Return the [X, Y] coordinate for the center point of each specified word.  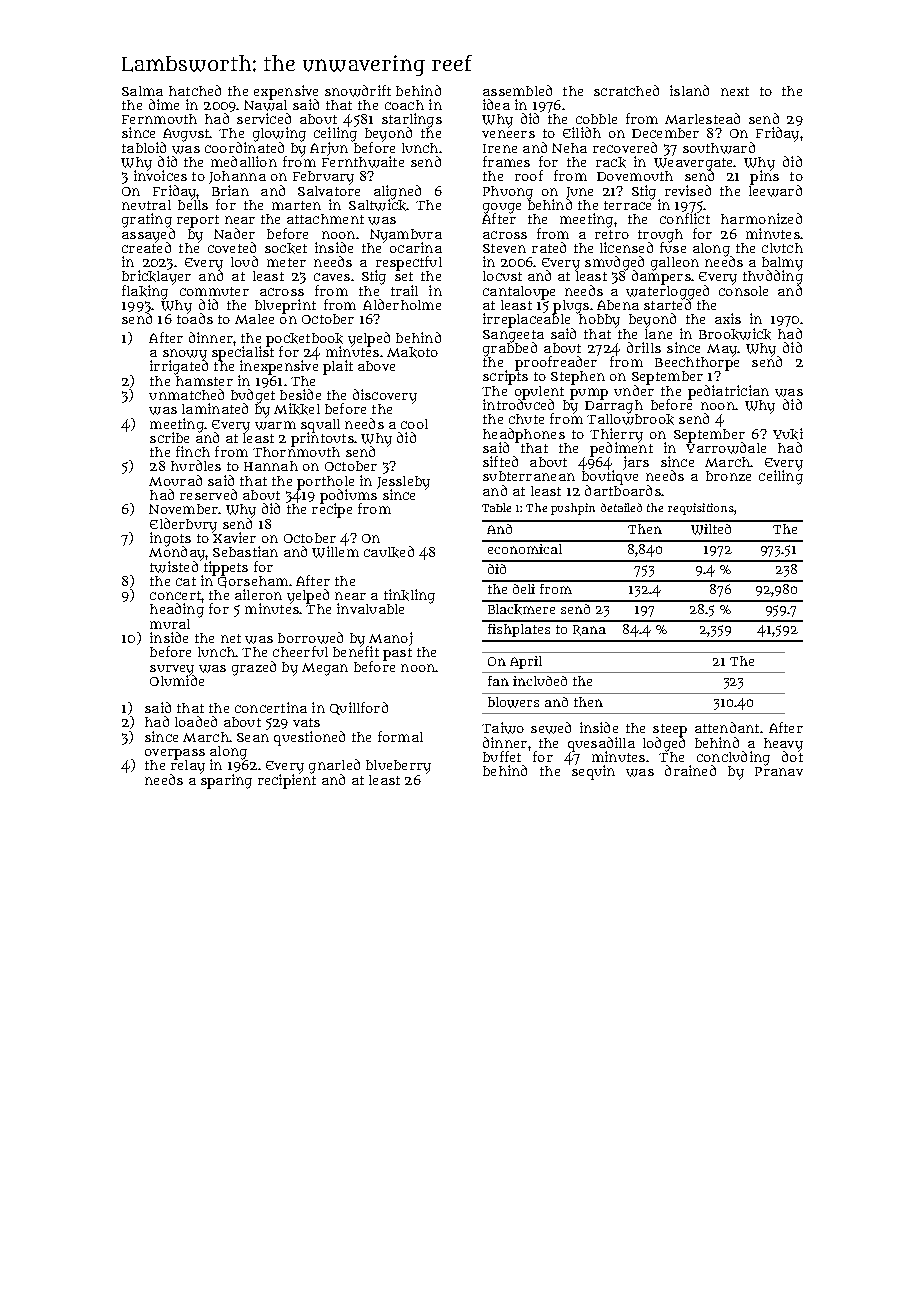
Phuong [508, 192]
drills [644, 347]
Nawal [265, 105]
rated [549, 247]
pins [764, 178]
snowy [185, 355]
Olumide [177, 680]
